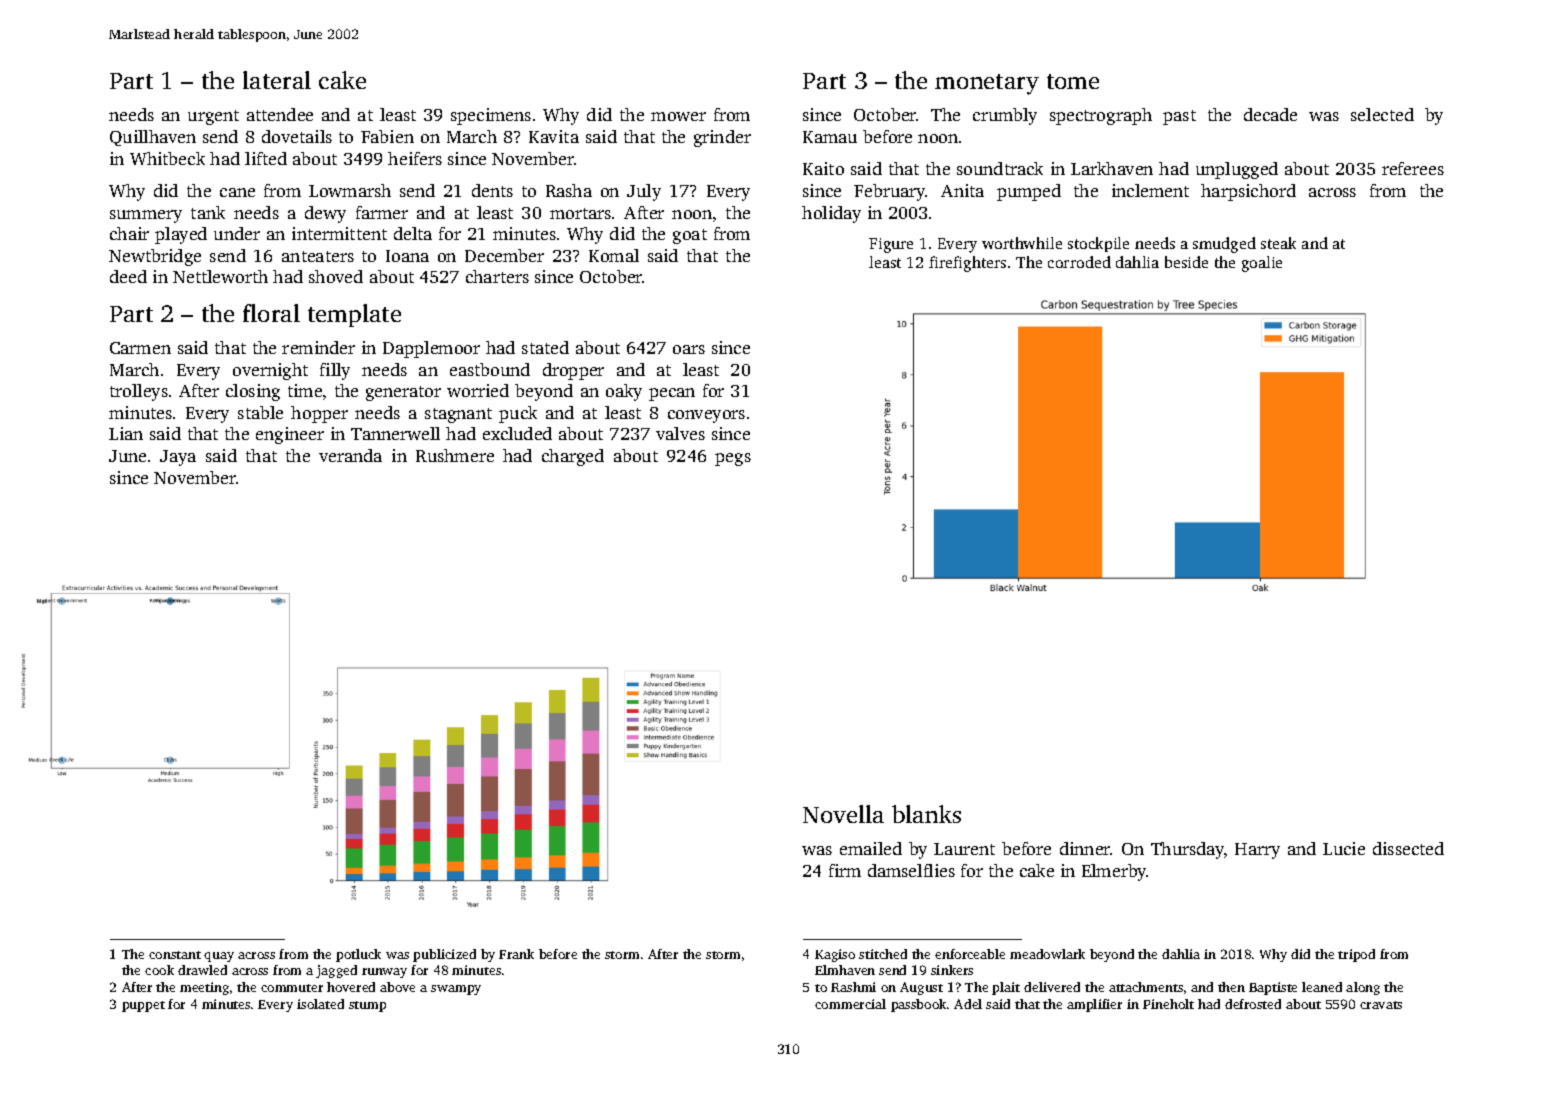 The image size is (1554, 1099). Describe the element at coordinates (1262, 264) in the page. I see `goalie` at that location.
